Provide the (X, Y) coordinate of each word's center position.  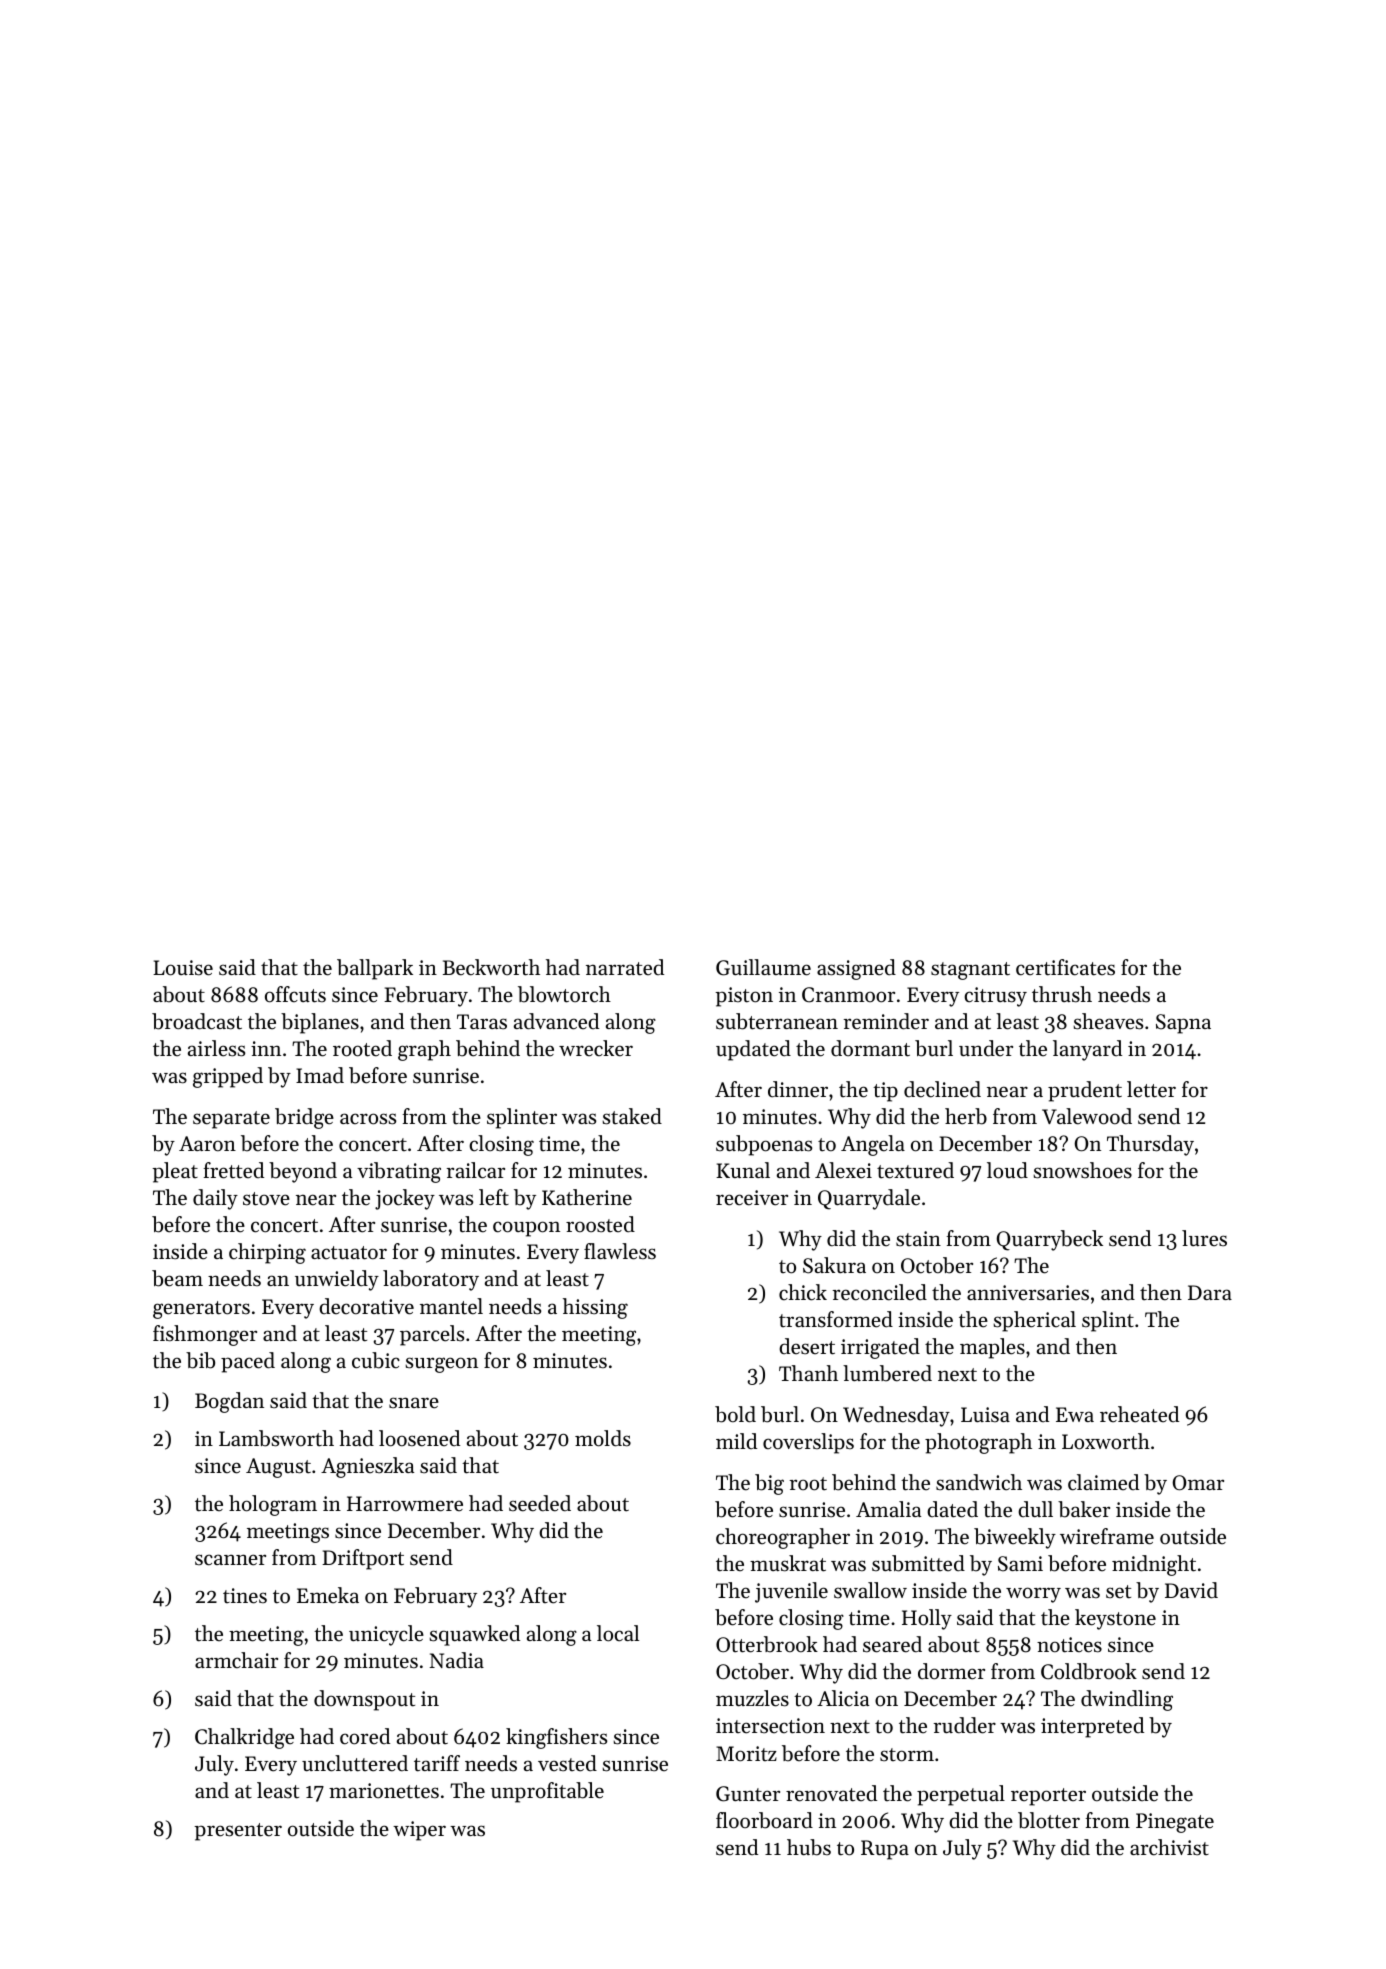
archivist (1169, 1847)
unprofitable (547, 1792)
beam (177, 1278)
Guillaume (763, 967)
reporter (1048, 1797)
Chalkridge (244, 1738)
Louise (183, 968)
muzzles (752, 1698)
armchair (236, 1660)
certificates (1065, 967)
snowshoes (1082, 1170)
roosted (600, 1224)
